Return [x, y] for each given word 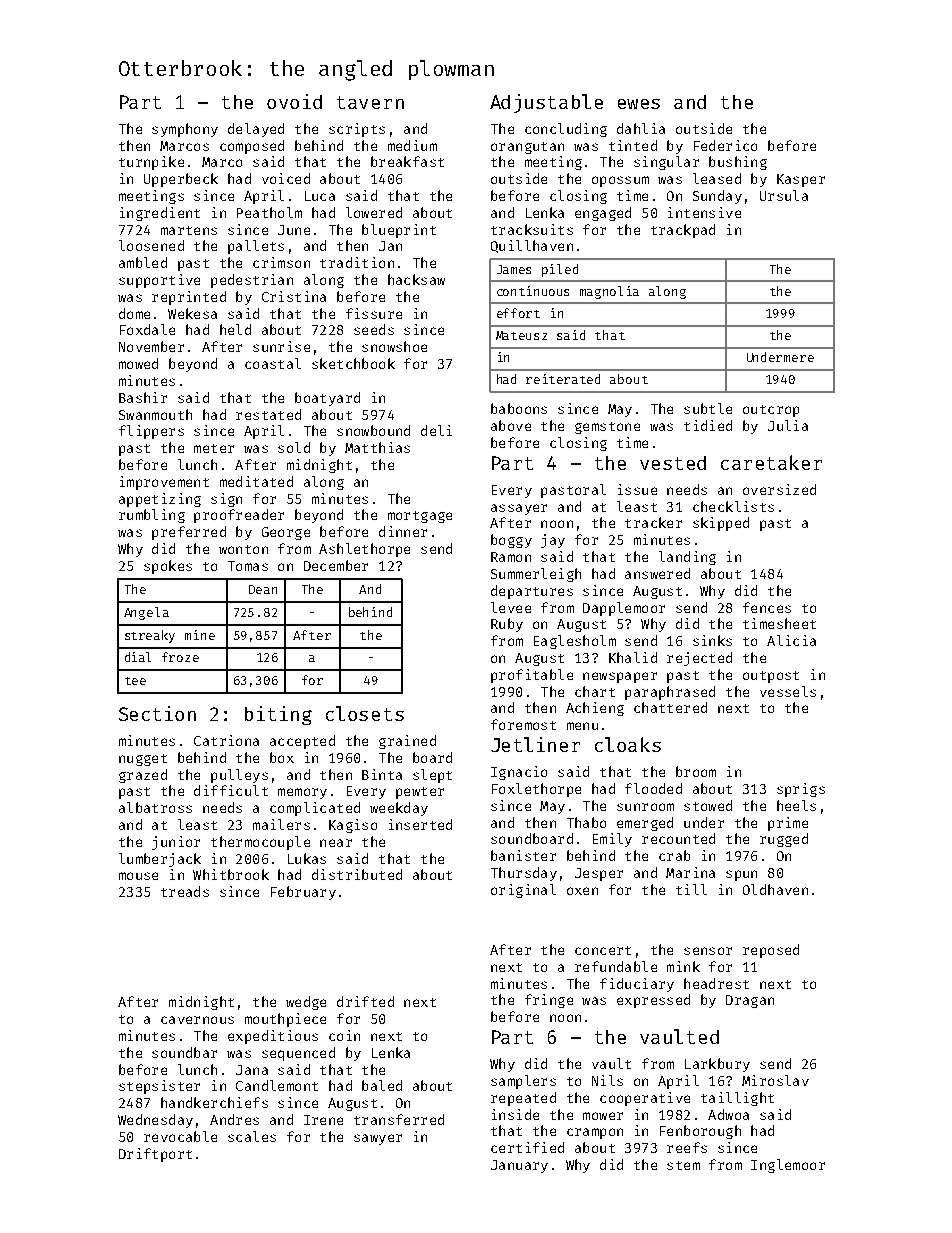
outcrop [771, 411]
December [336, 565]
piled [560, 270]
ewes [639, 104]
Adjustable [546, 103]
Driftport [155, 1155]
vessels [788, 691]
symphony [185, 130]
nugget [143, 760]
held [235, 329]
